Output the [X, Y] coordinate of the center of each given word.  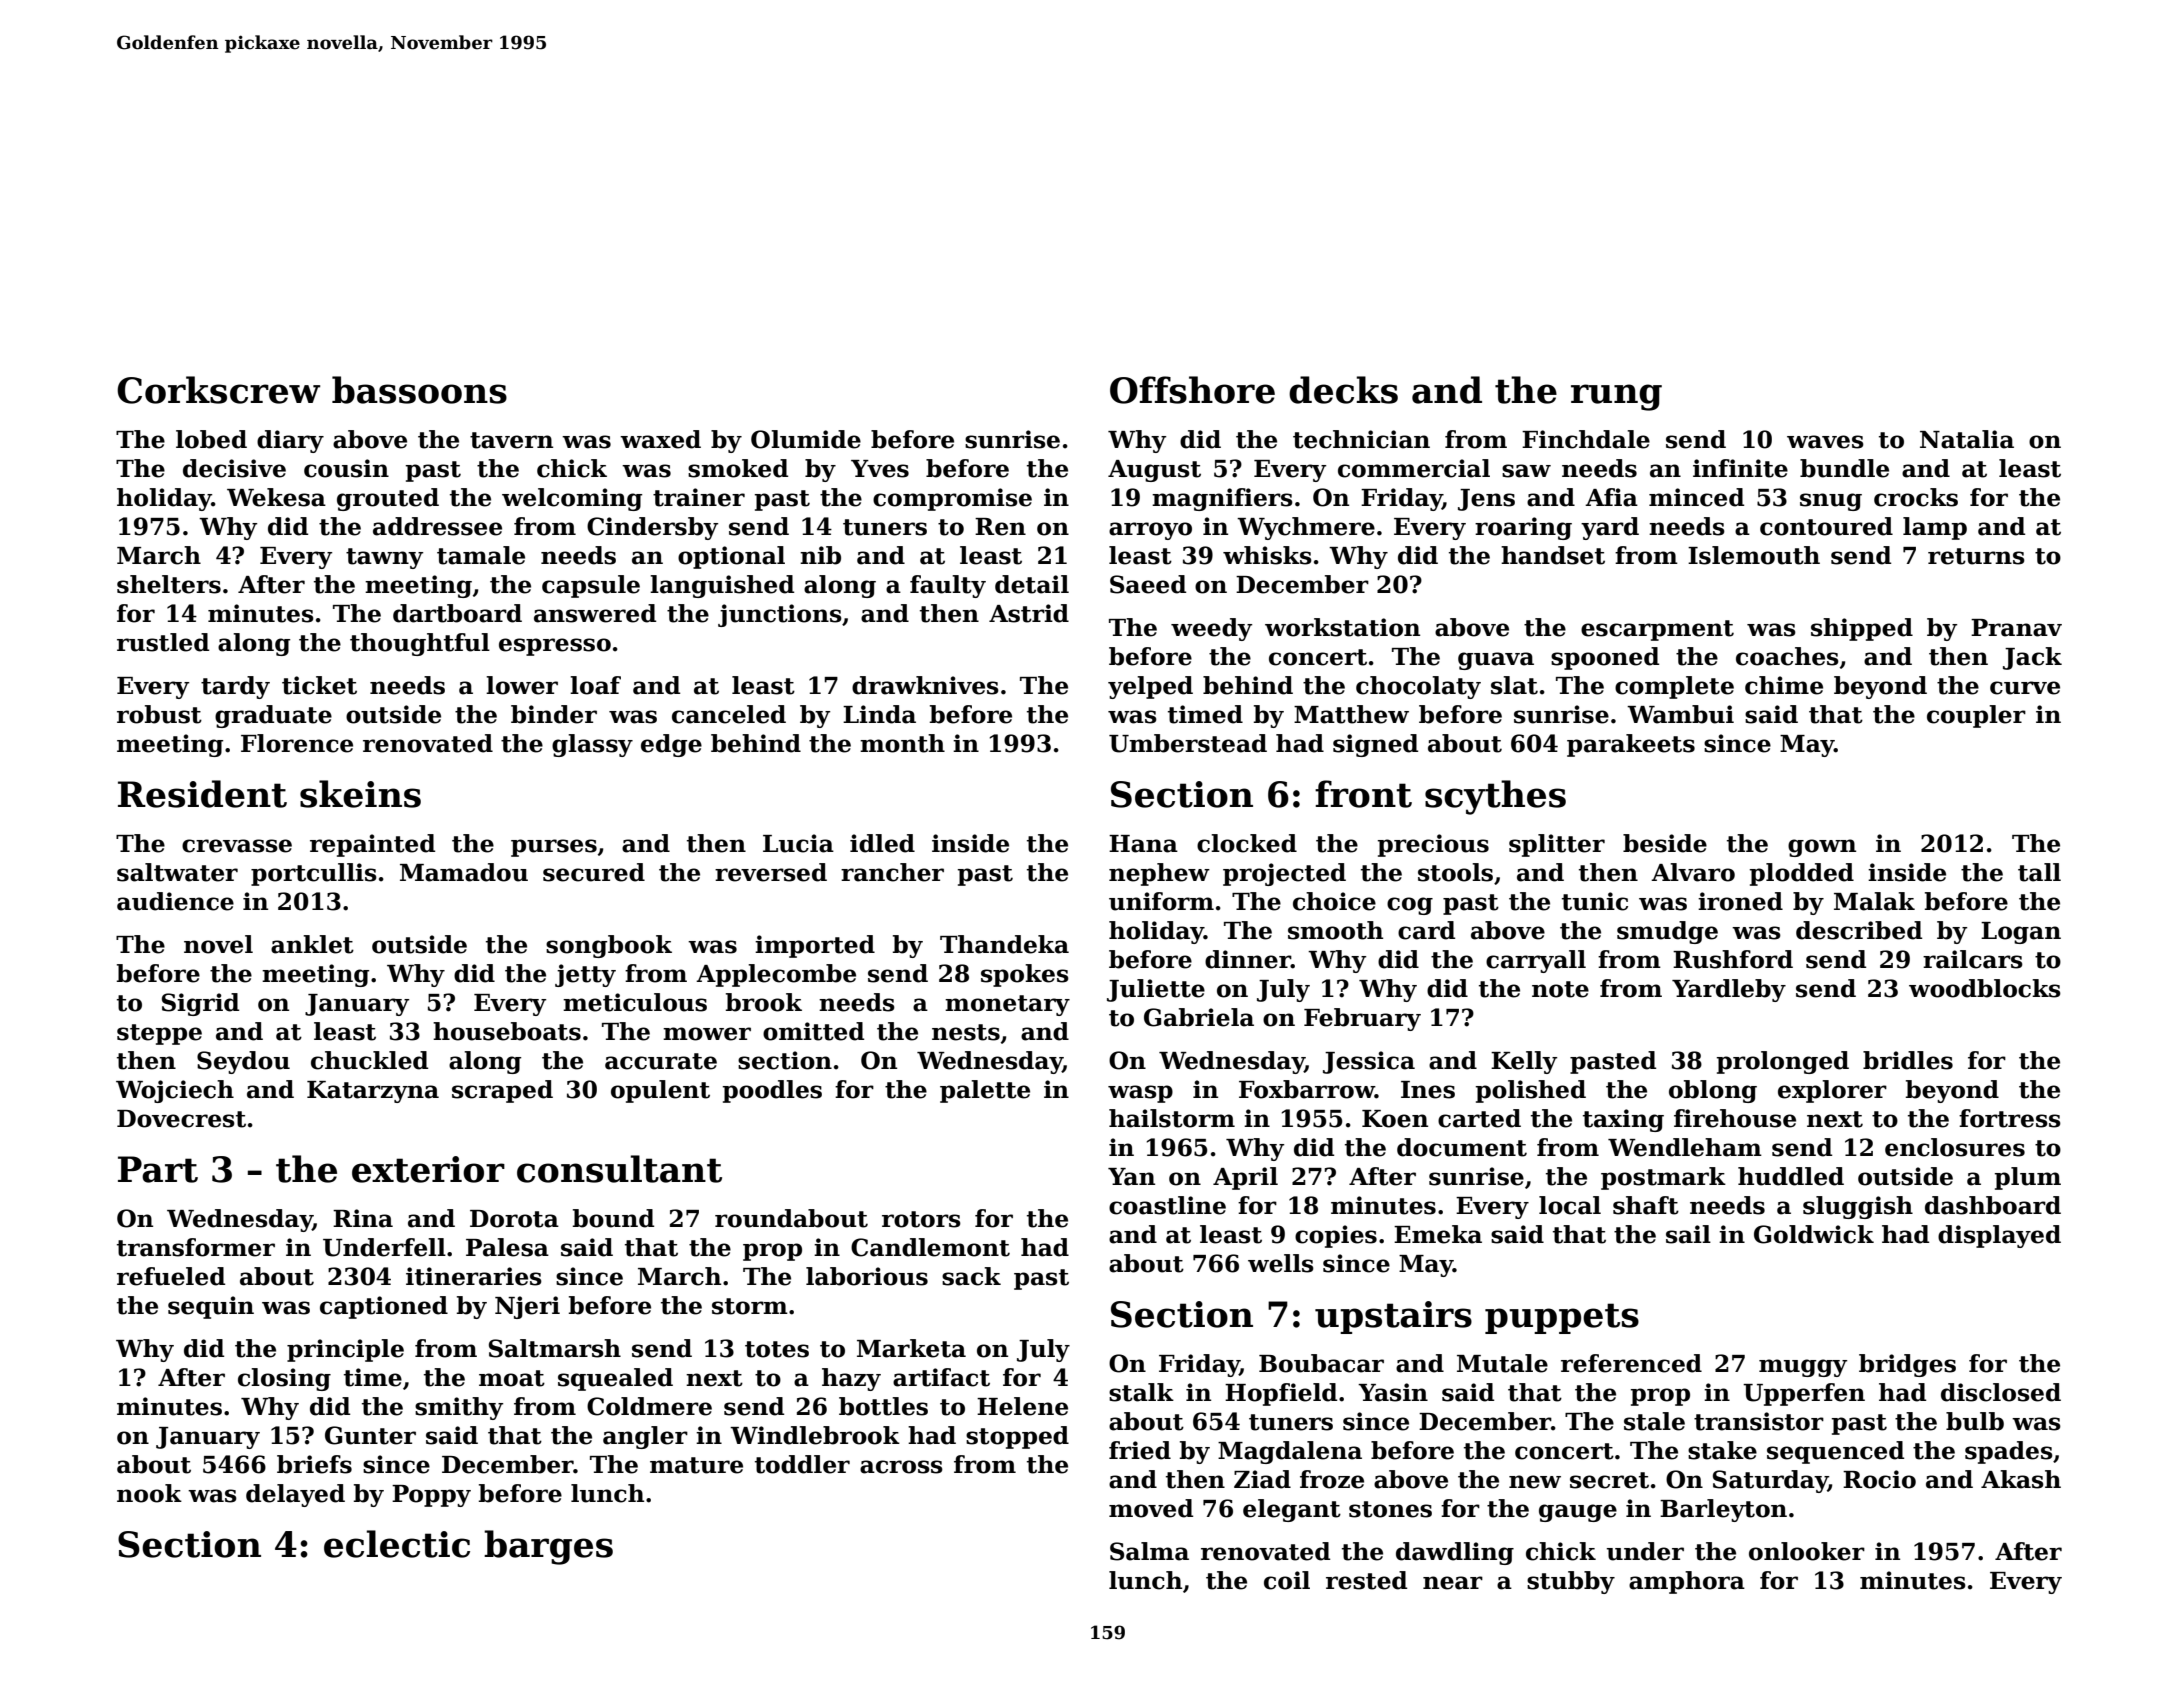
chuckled [369, 1060]
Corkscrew [218, 390]
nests [966, 1032]
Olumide [806, 439]
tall [2039, 872]
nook [149, 1493]
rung [1616, 397]
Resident [202, 794]
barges [548, 1547]
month [902, 743]
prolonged [1783, 1062]
